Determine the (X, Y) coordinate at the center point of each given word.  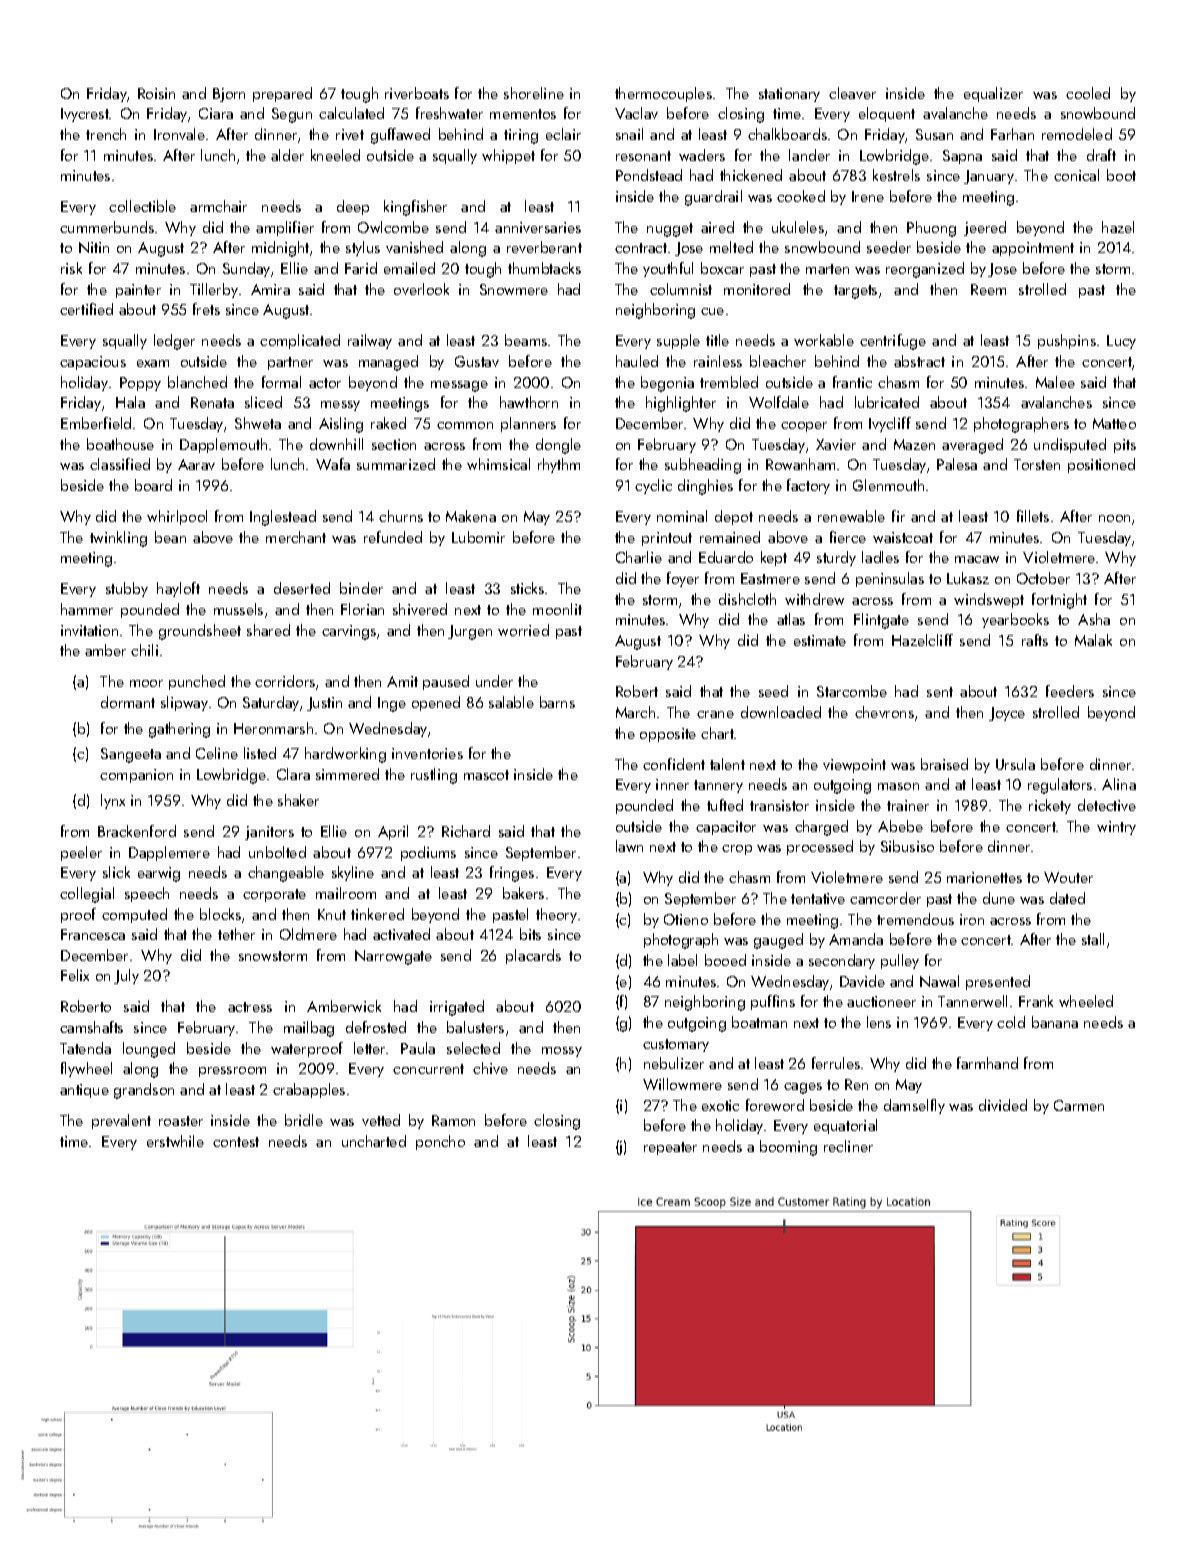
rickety (1050, 806)
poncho (440, 1142)
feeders (1070, 691)
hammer (87, 609)
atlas (791, 619)
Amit (402, 681)
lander (809, 155)
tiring (521, 136)
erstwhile (175, 1141)
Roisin (156, 93)
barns (557, 702)
